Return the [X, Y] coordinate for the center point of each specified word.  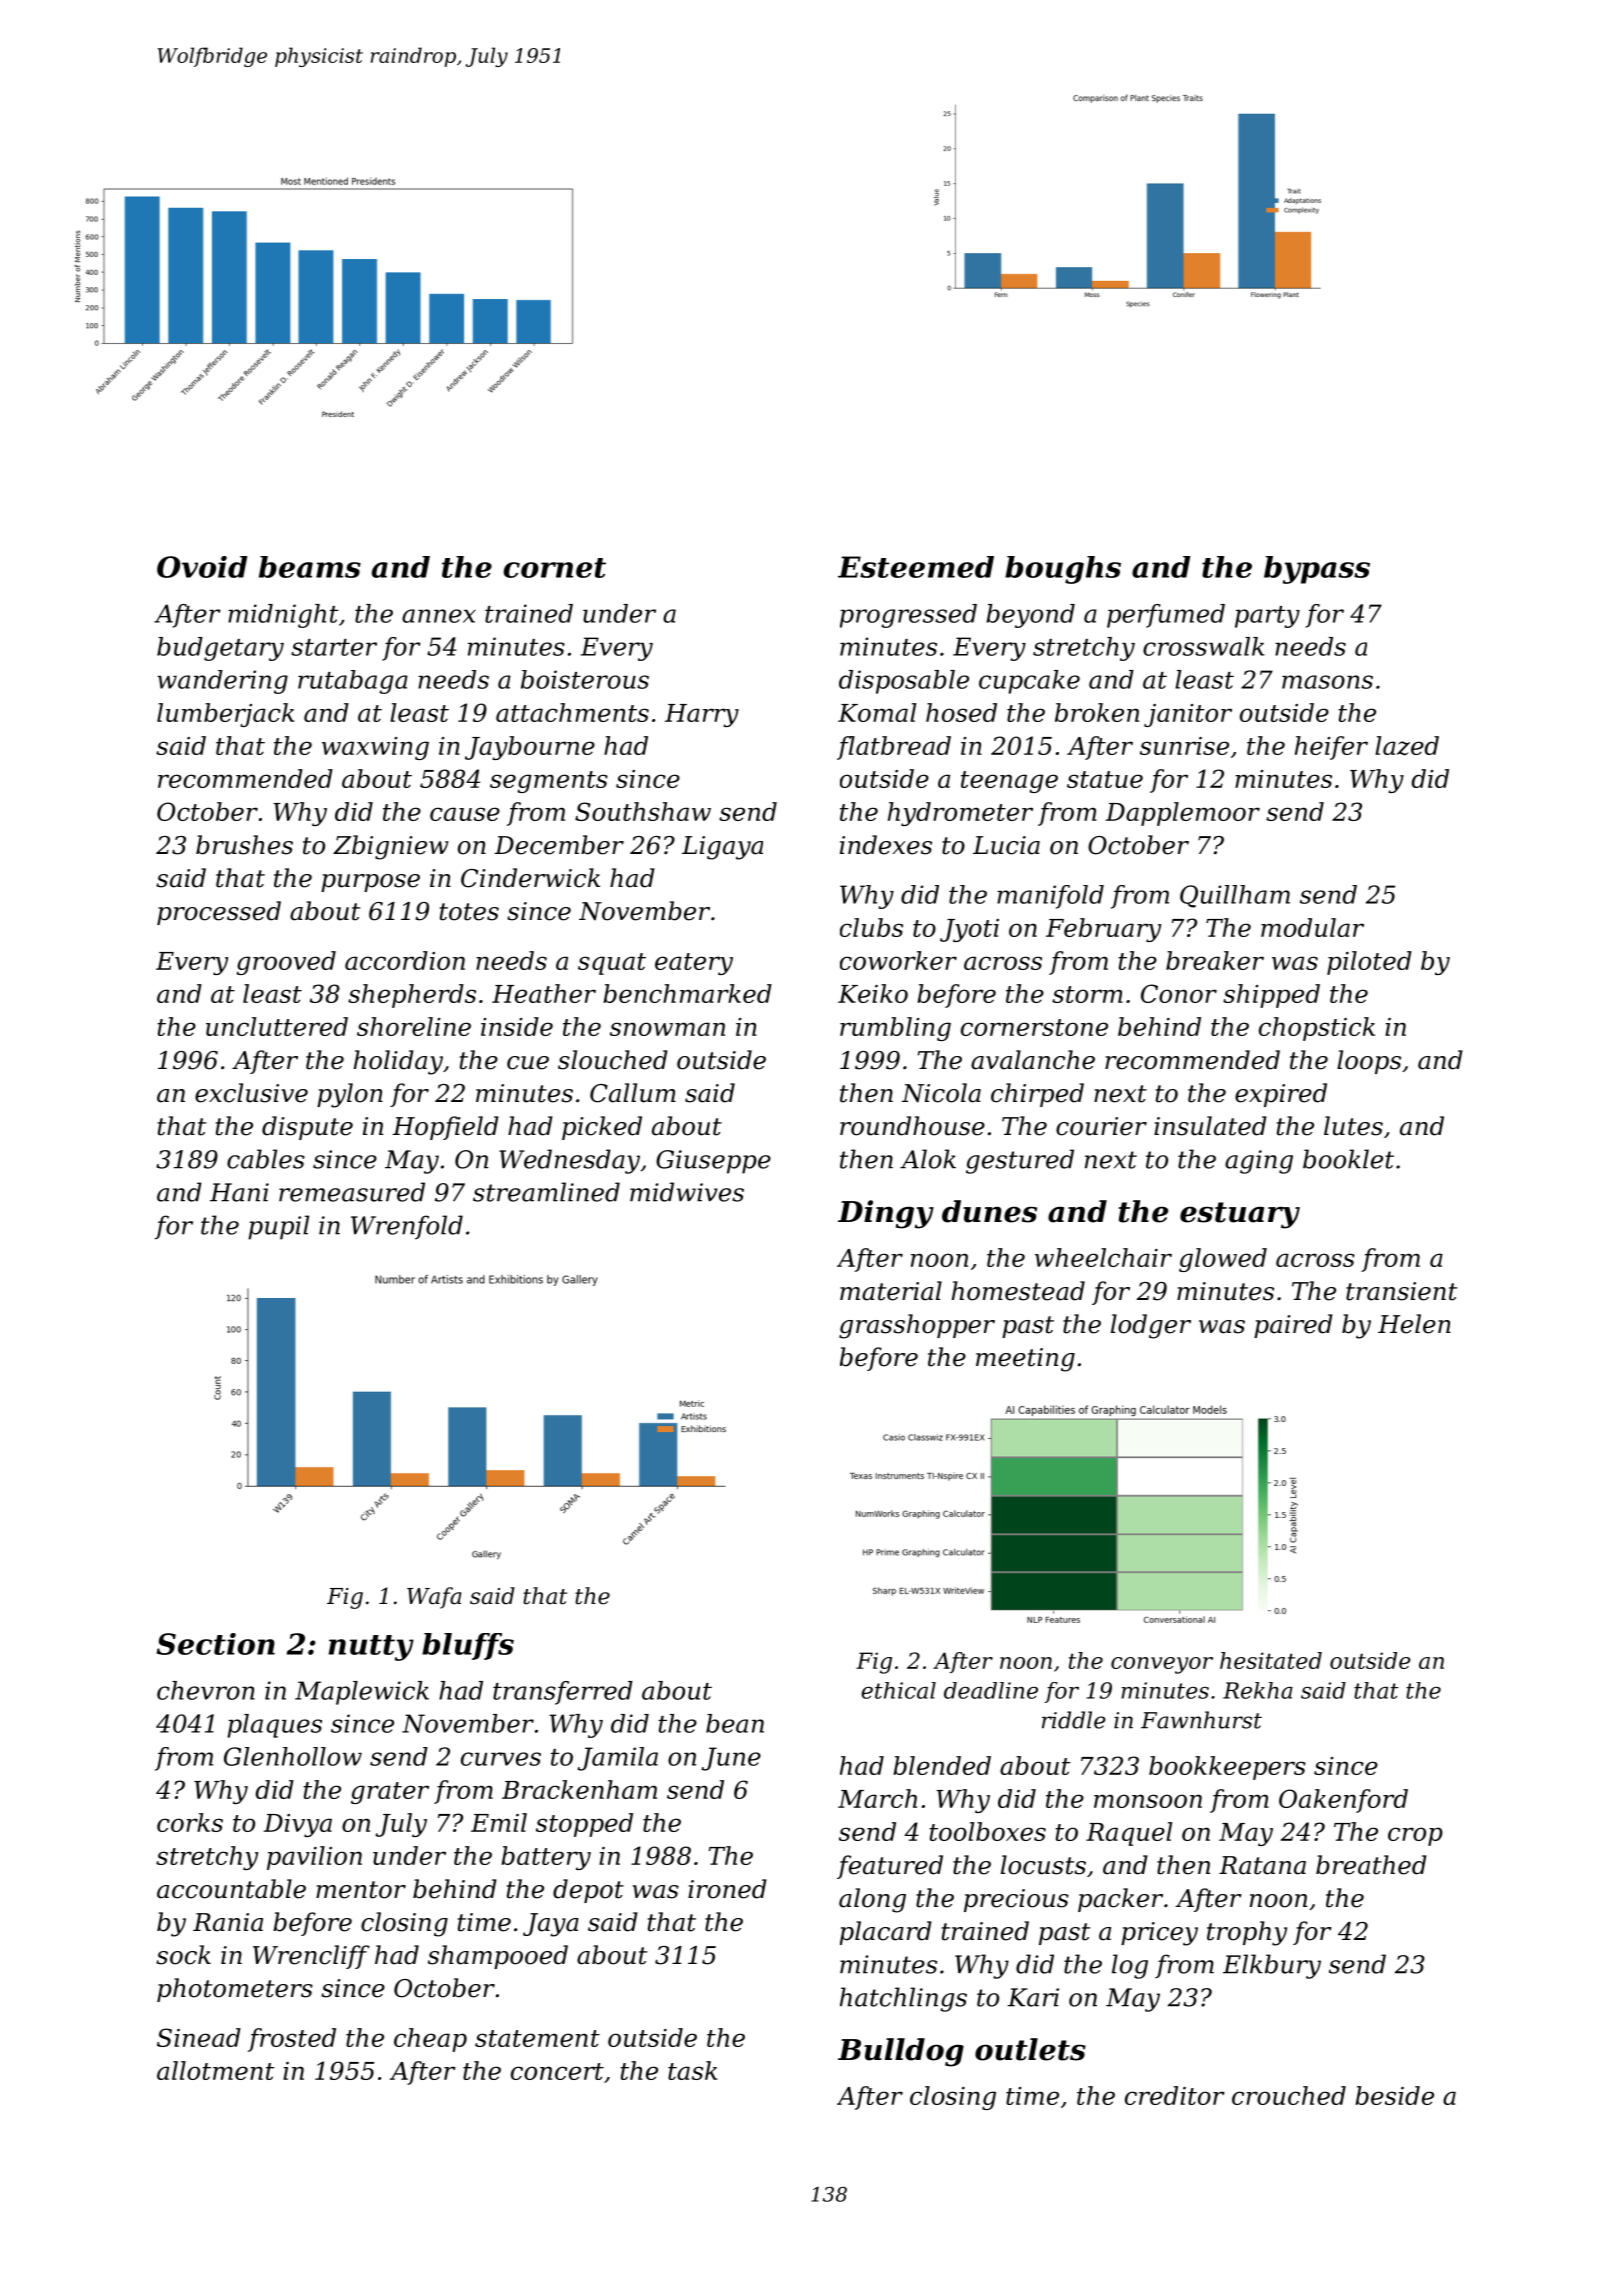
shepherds [412, 996]
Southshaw [643, 811]
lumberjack [225, 715]
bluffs [468, 1646]
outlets [1030, 2049]
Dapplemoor [1183, 814]
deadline [991, 1690]
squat [612, 964]
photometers [235, 1990]
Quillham [1235, 896]
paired [1293, 1326]
